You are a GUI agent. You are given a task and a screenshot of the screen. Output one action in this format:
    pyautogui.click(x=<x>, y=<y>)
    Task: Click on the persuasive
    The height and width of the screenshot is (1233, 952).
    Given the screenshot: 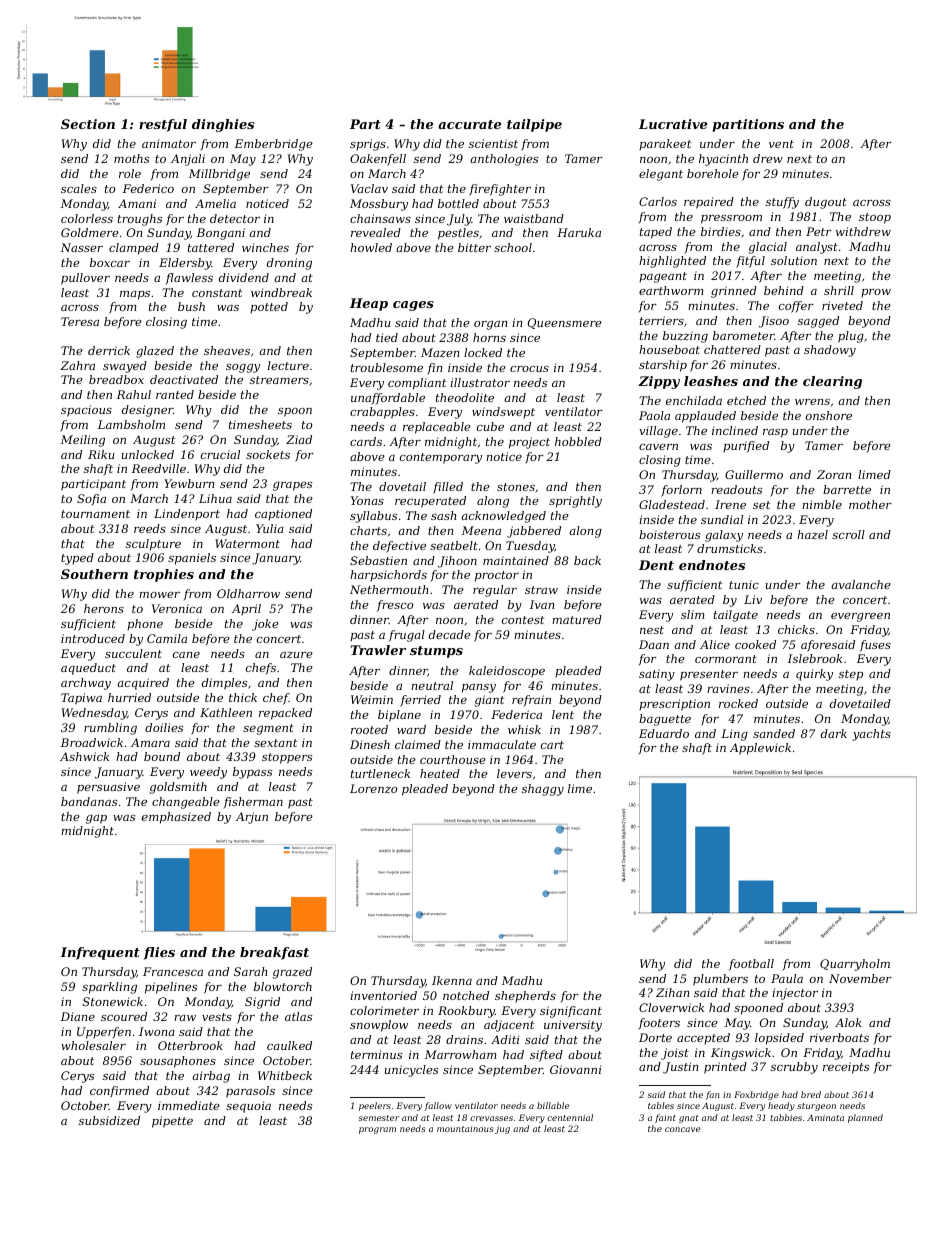 What is the action you would take?
    pyautogui.click(x=108, y=788)
